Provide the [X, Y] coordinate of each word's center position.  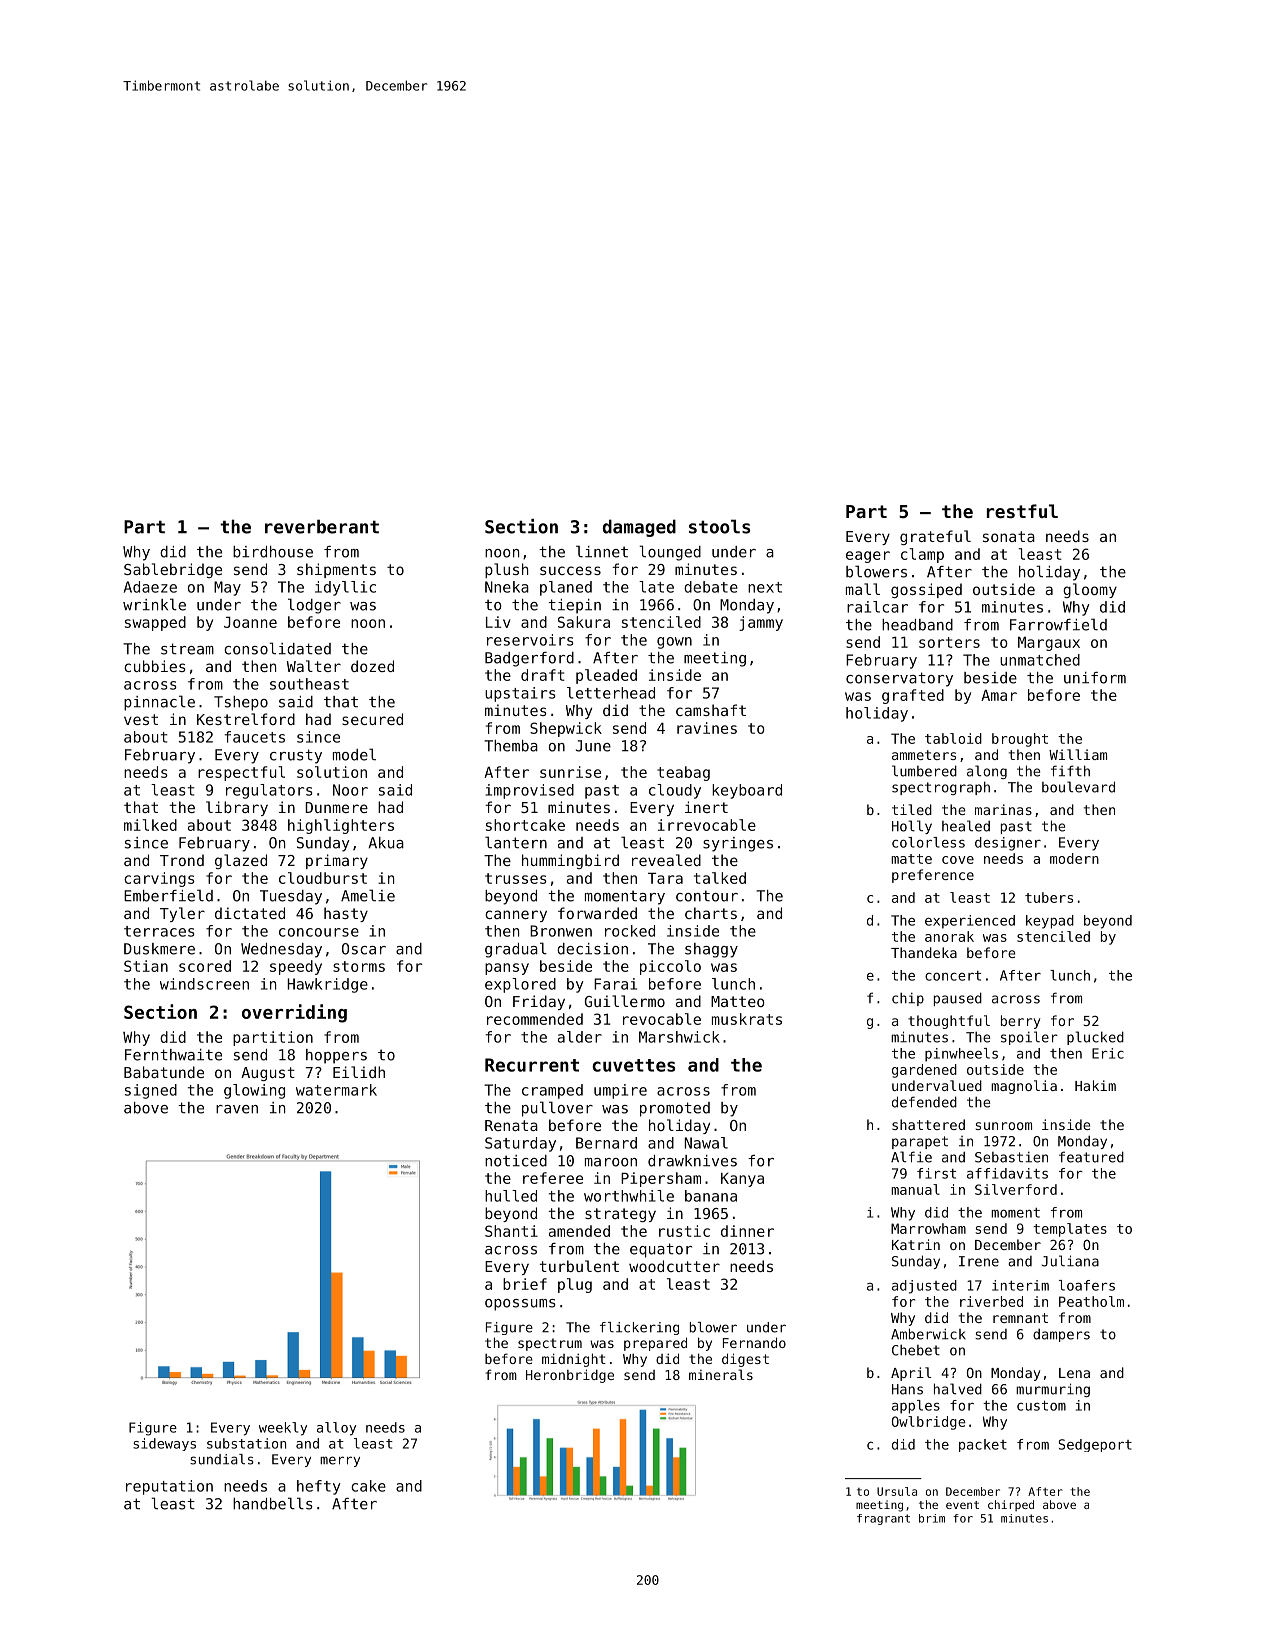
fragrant [883, 1519]
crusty [296, 756]
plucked [1095, 1038]
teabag [683, 773]
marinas [1003, 809]
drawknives [692, 1161]
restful [1022, 511]
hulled [511, 1196]
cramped [552, 1091]
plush [506, 570]
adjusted [924, 1287]
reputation [169, 1487]
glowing [254, 1091]
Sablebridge [173, 570]
